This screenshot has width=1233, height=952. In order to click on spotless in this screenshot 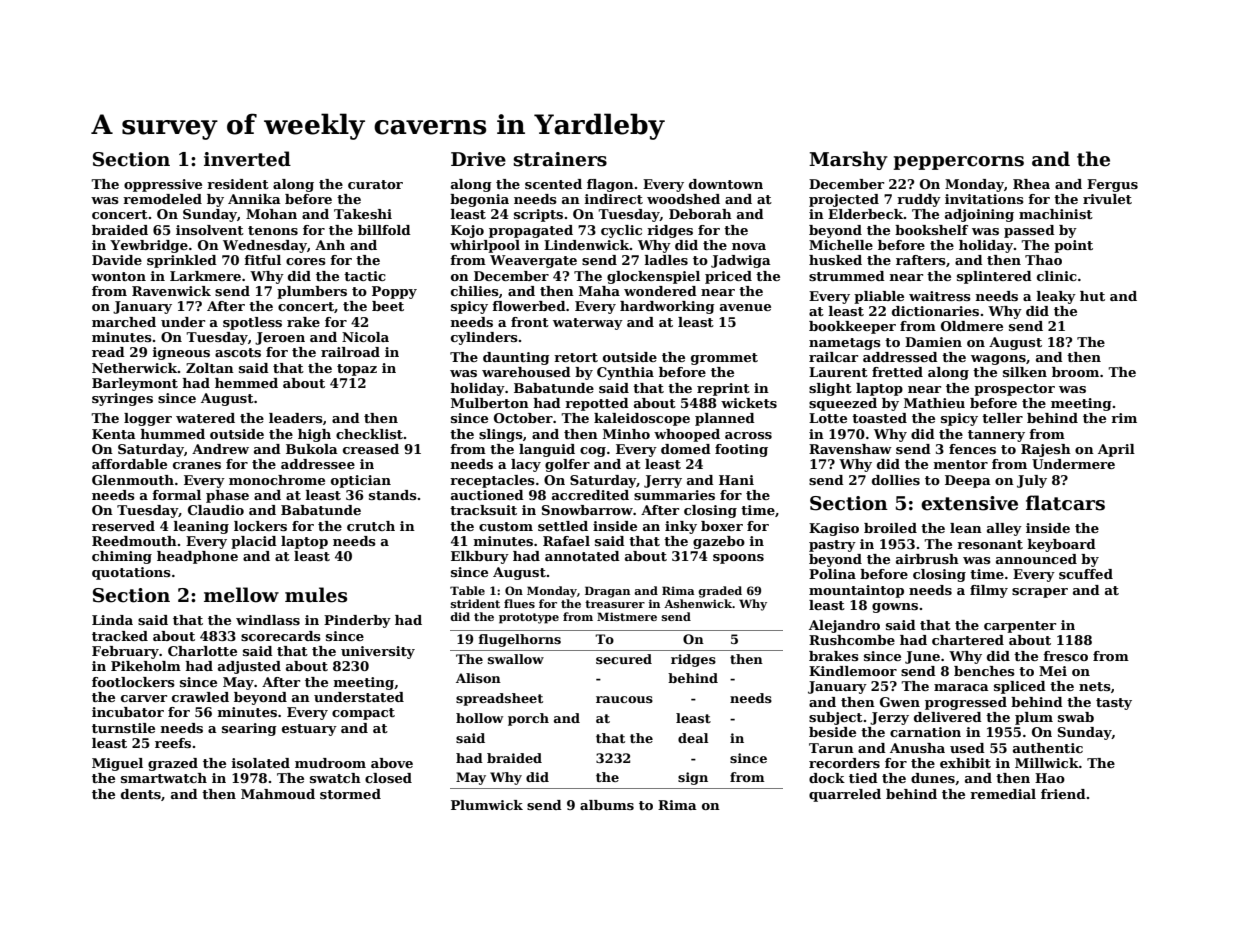, I will do `click(252, 323)`.
